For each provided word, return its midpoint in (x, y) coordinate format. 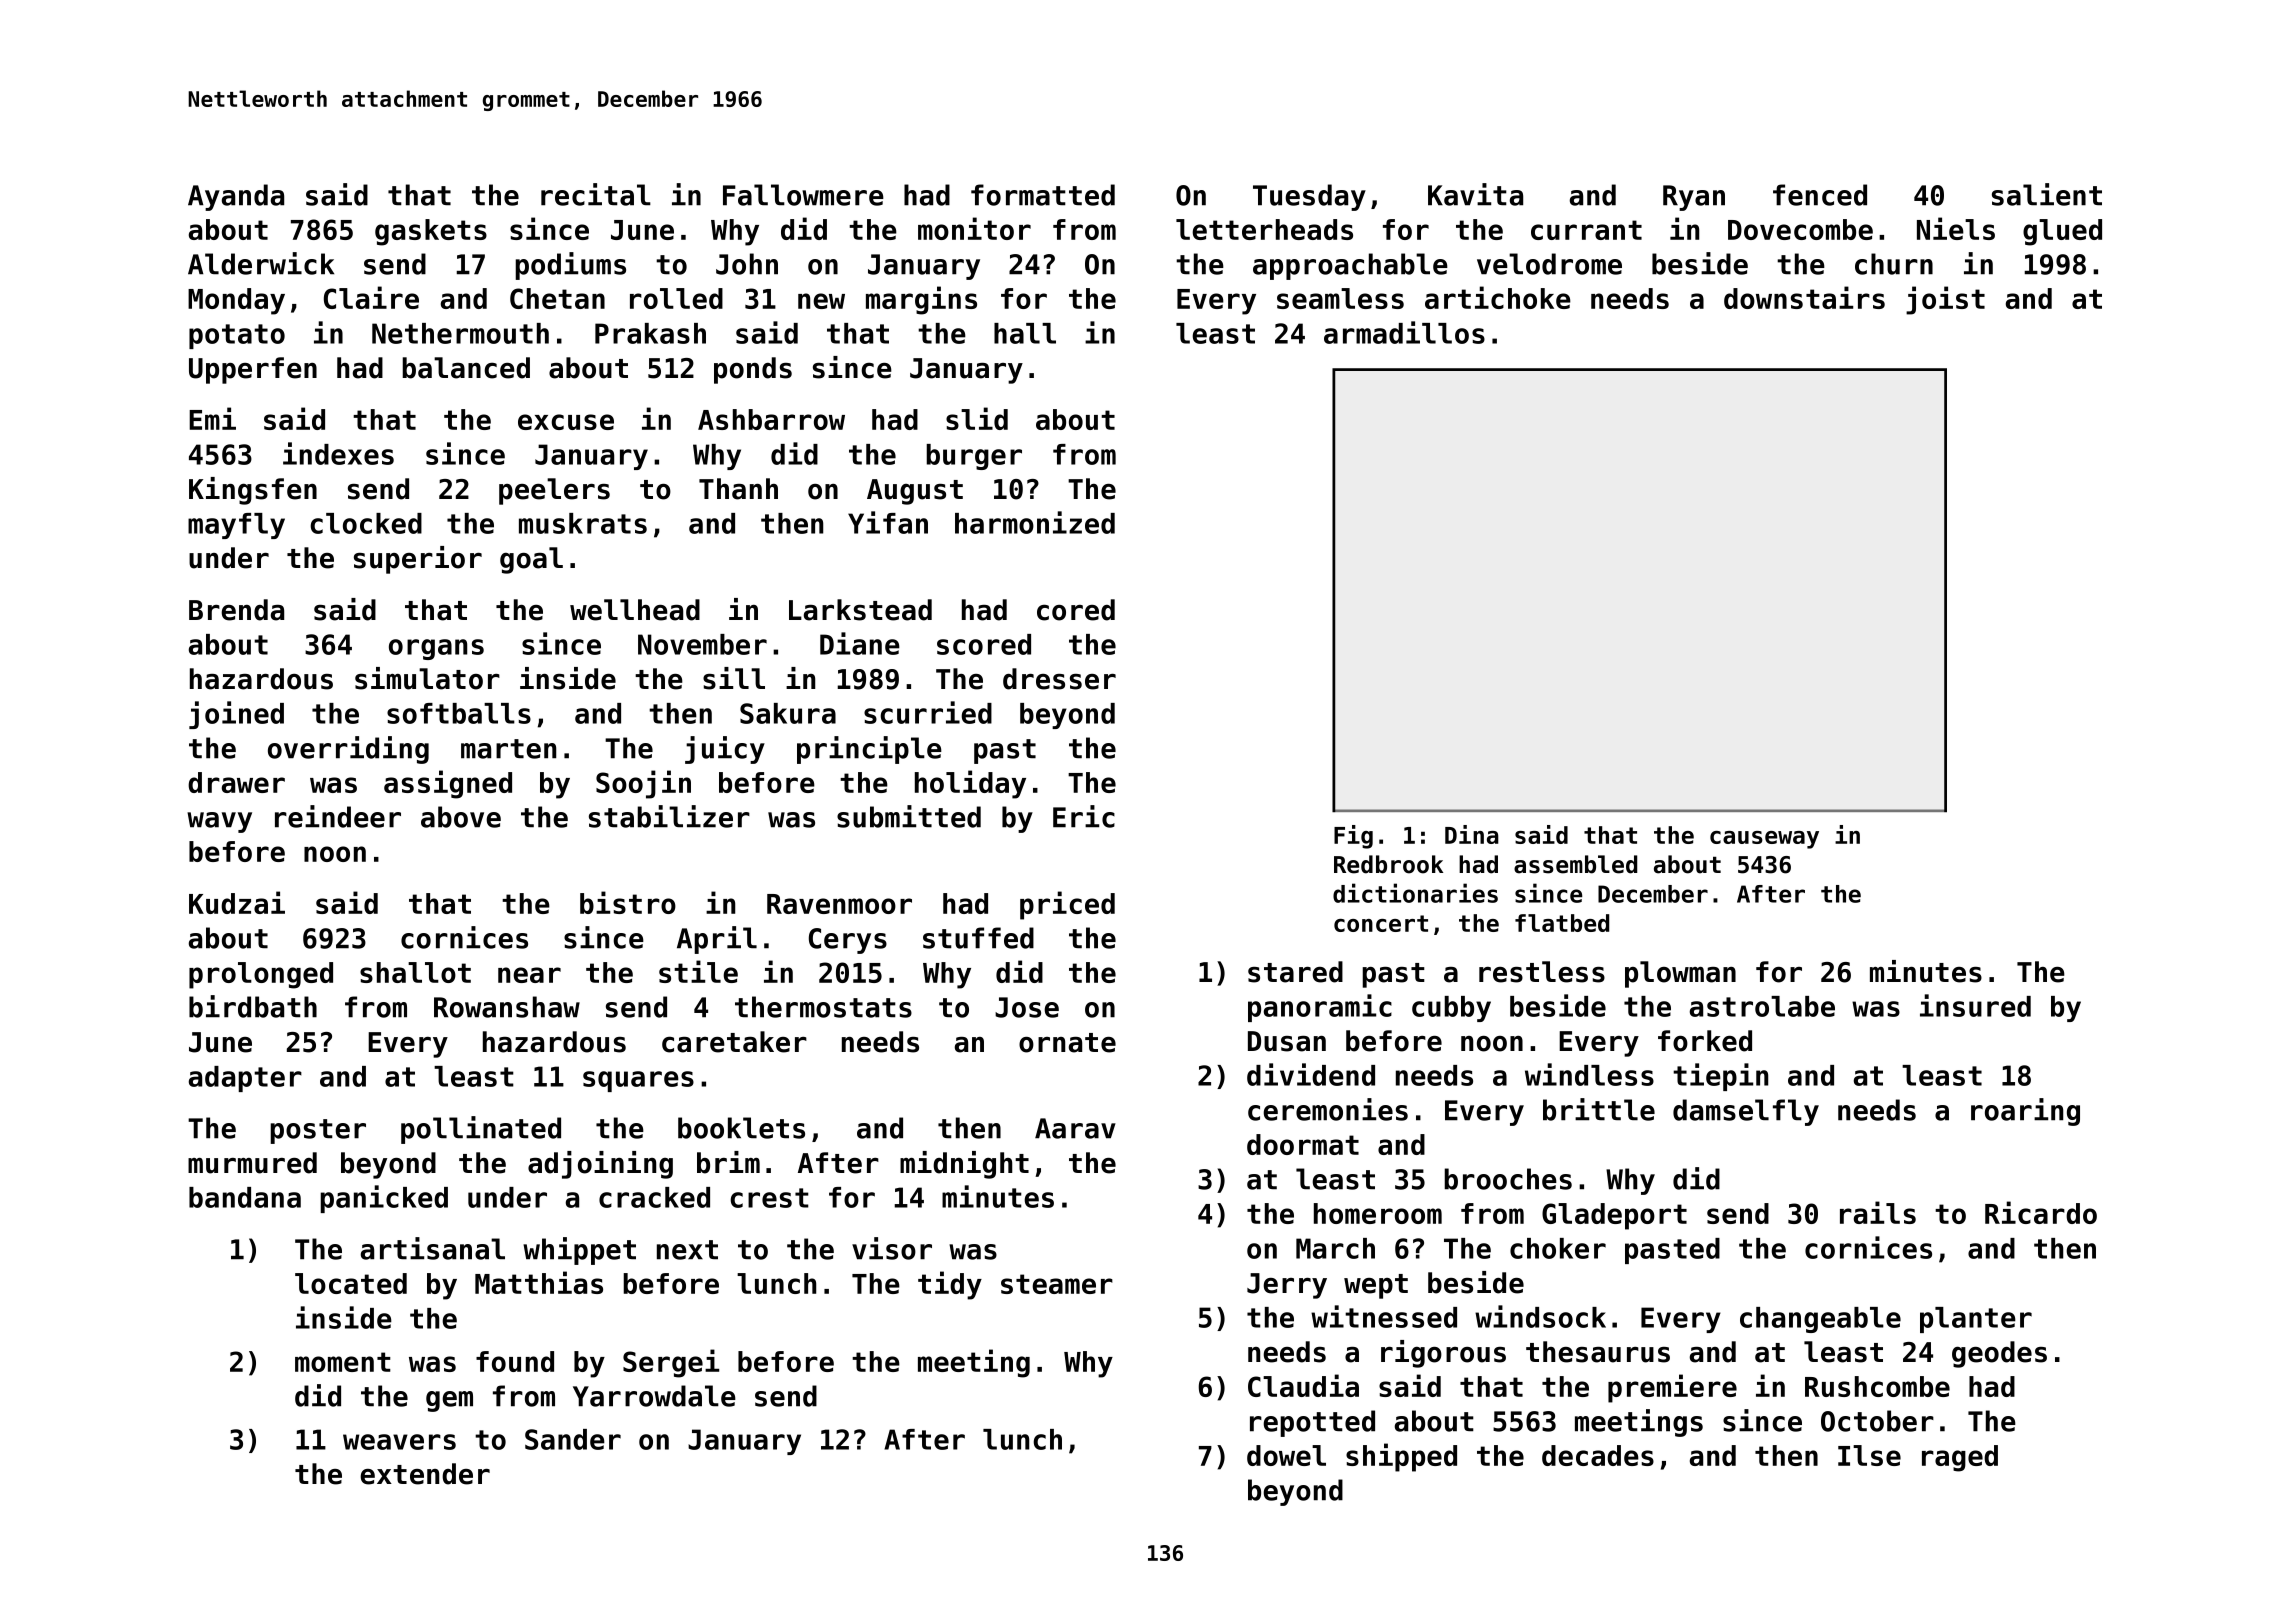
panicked (384, 1199)
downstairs (1804, 297)
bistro (628, 902)
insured (1975, 1005)
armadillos (1404, 332)
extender (425, 1474)
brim (728, 1162)
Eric (1084, 816)
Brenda (236, 610)
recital (596, 194)
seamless (1340, 298)
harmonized (1035, 522)
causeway (1764, 840)
